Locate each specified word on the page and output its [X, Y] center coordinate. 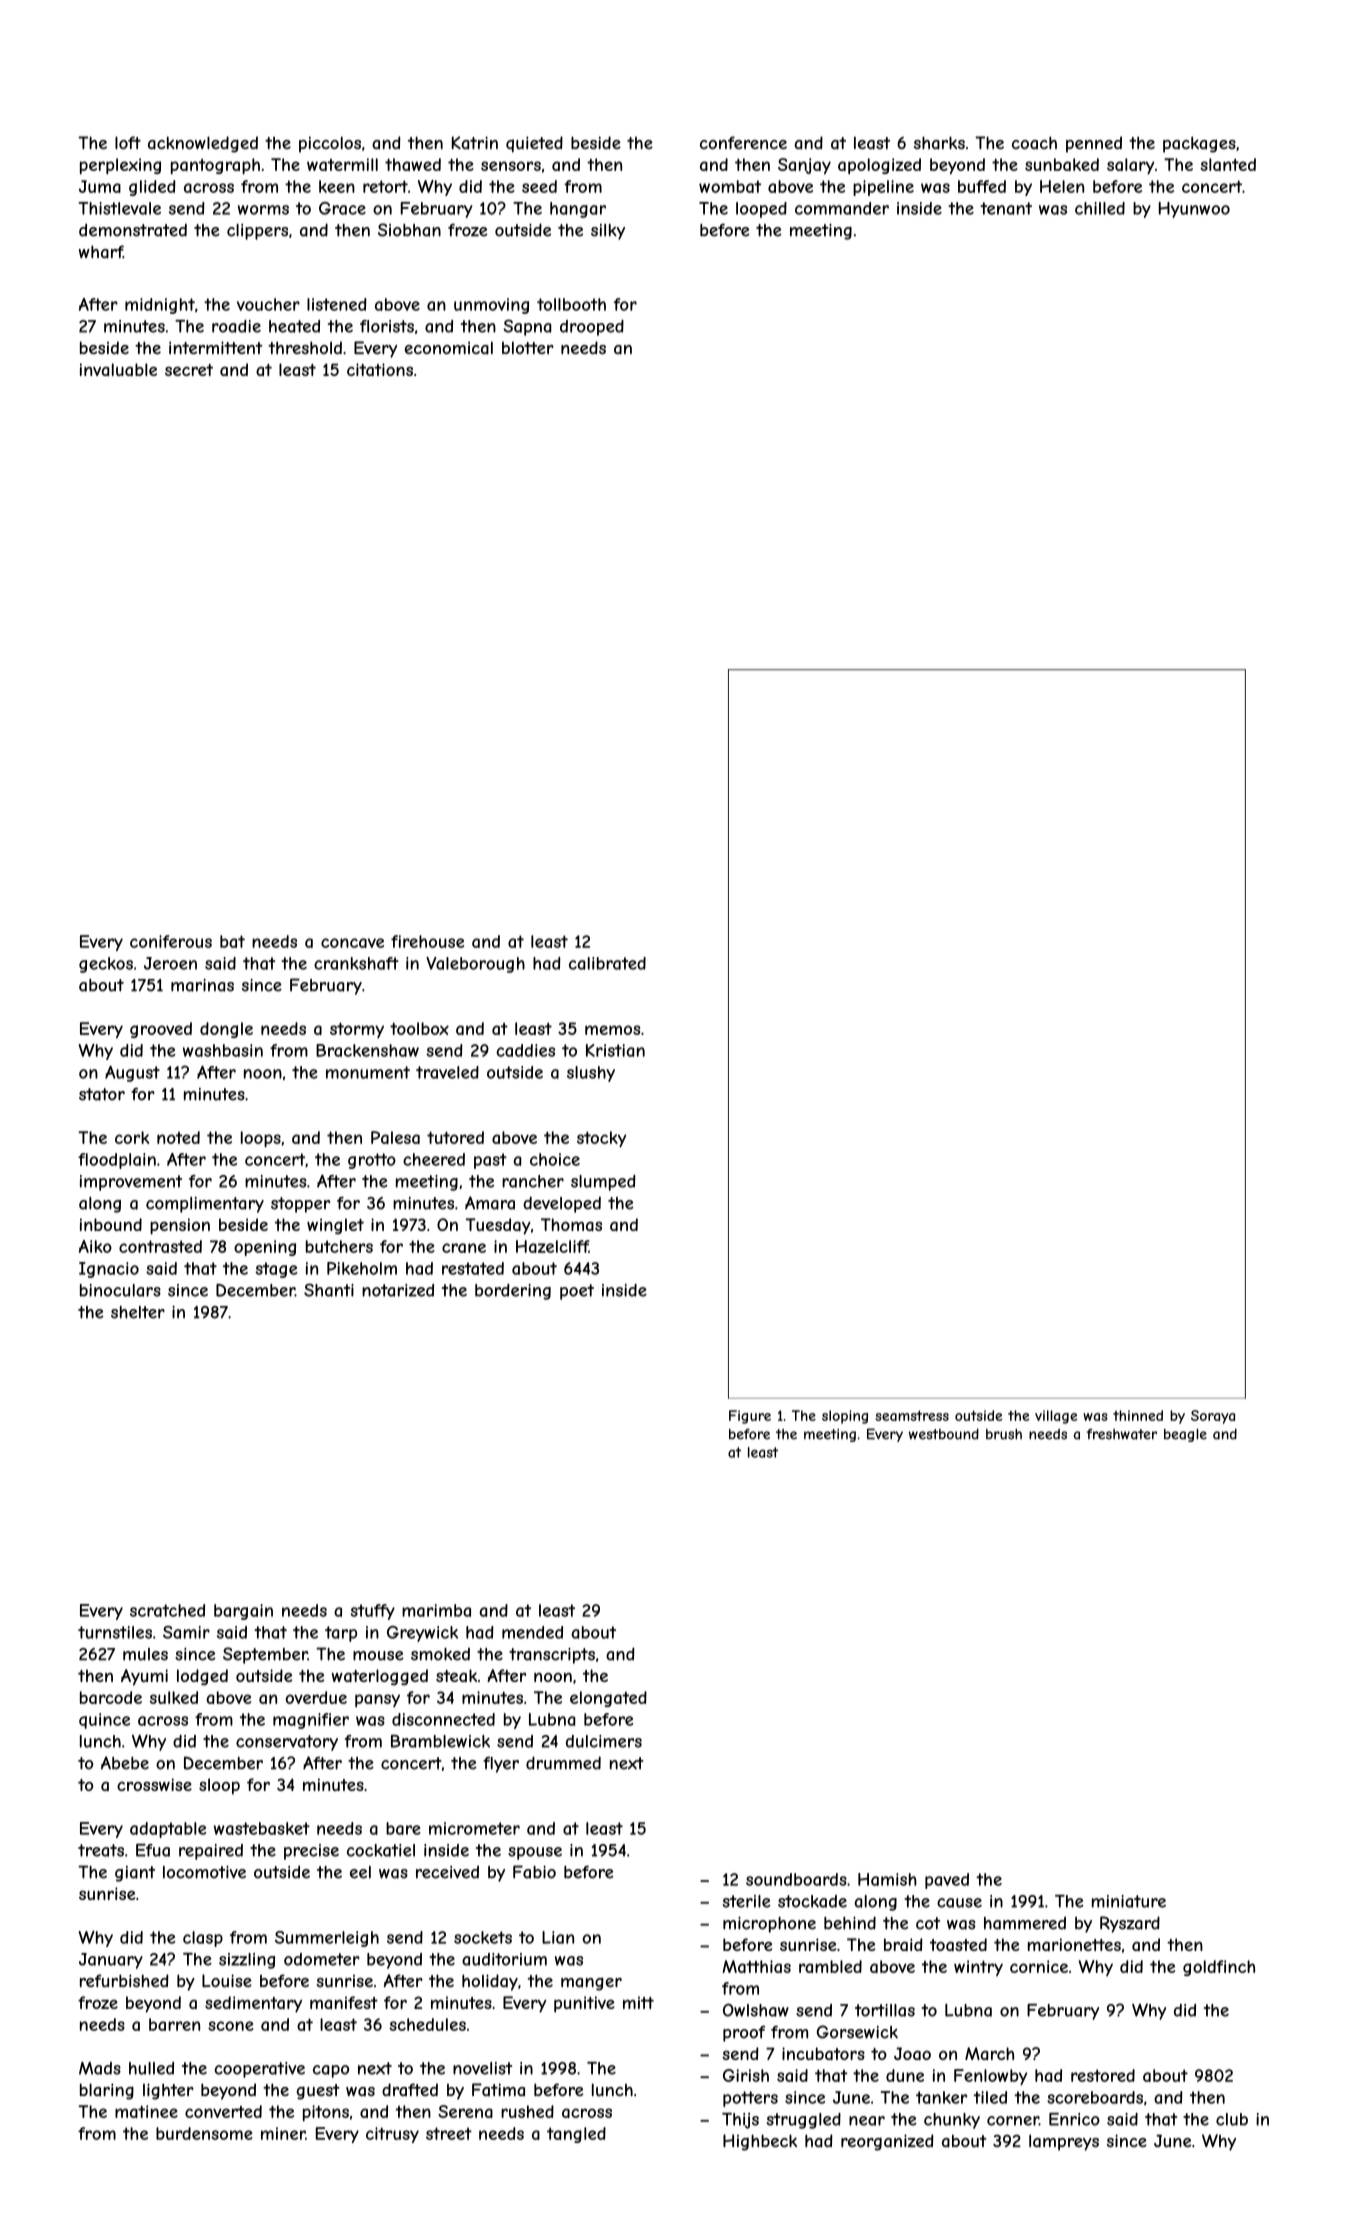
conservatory [287, 1743]
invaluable [118, 369]
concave [352, 943]
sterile [747, 1901]
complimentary [205, 1205]
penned [1094, 144]
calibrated [607, 963]
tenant [1006, 208]
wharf [101, 252]
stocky [601, 1139]
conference [743, 142]
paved [947, 1881]
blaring [107, 2091]
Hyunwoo [1194, 210]
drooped [592, 328]
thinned [1138, 1415]
